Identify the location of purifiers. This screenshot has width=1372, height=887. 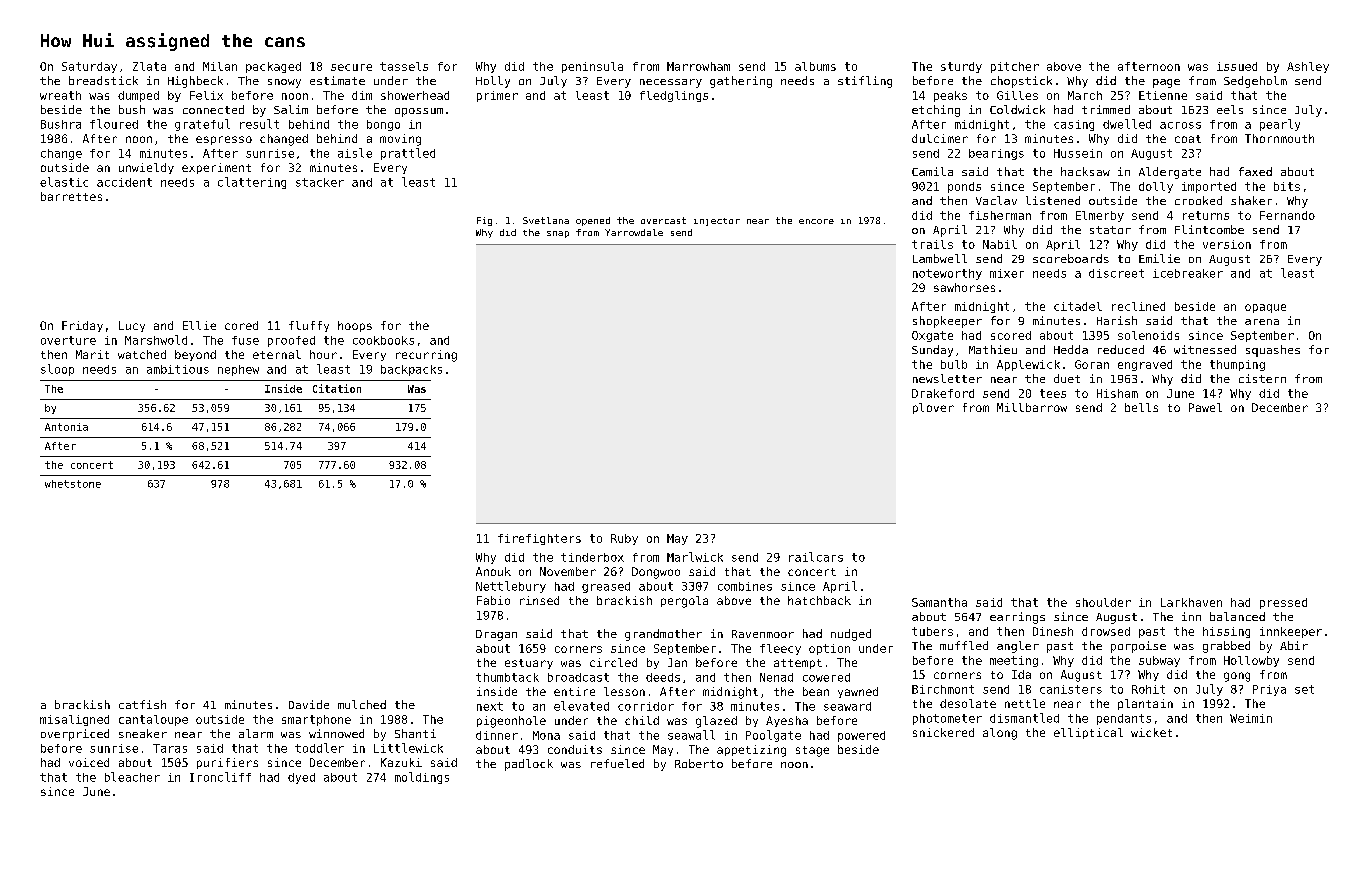
(227, 763).
